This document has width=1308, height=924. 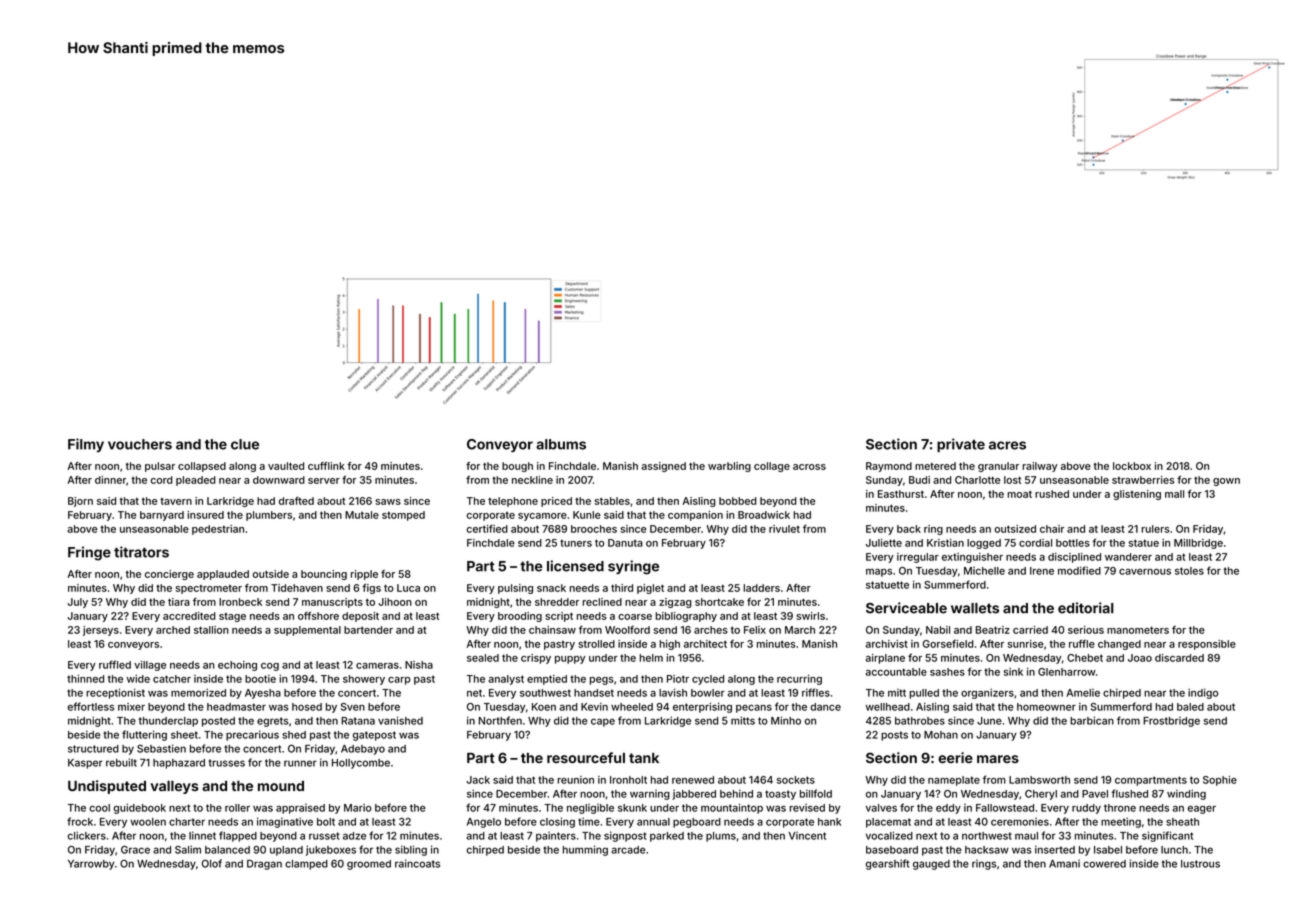 I want to click on strolled, so click(x=596, y=644).
